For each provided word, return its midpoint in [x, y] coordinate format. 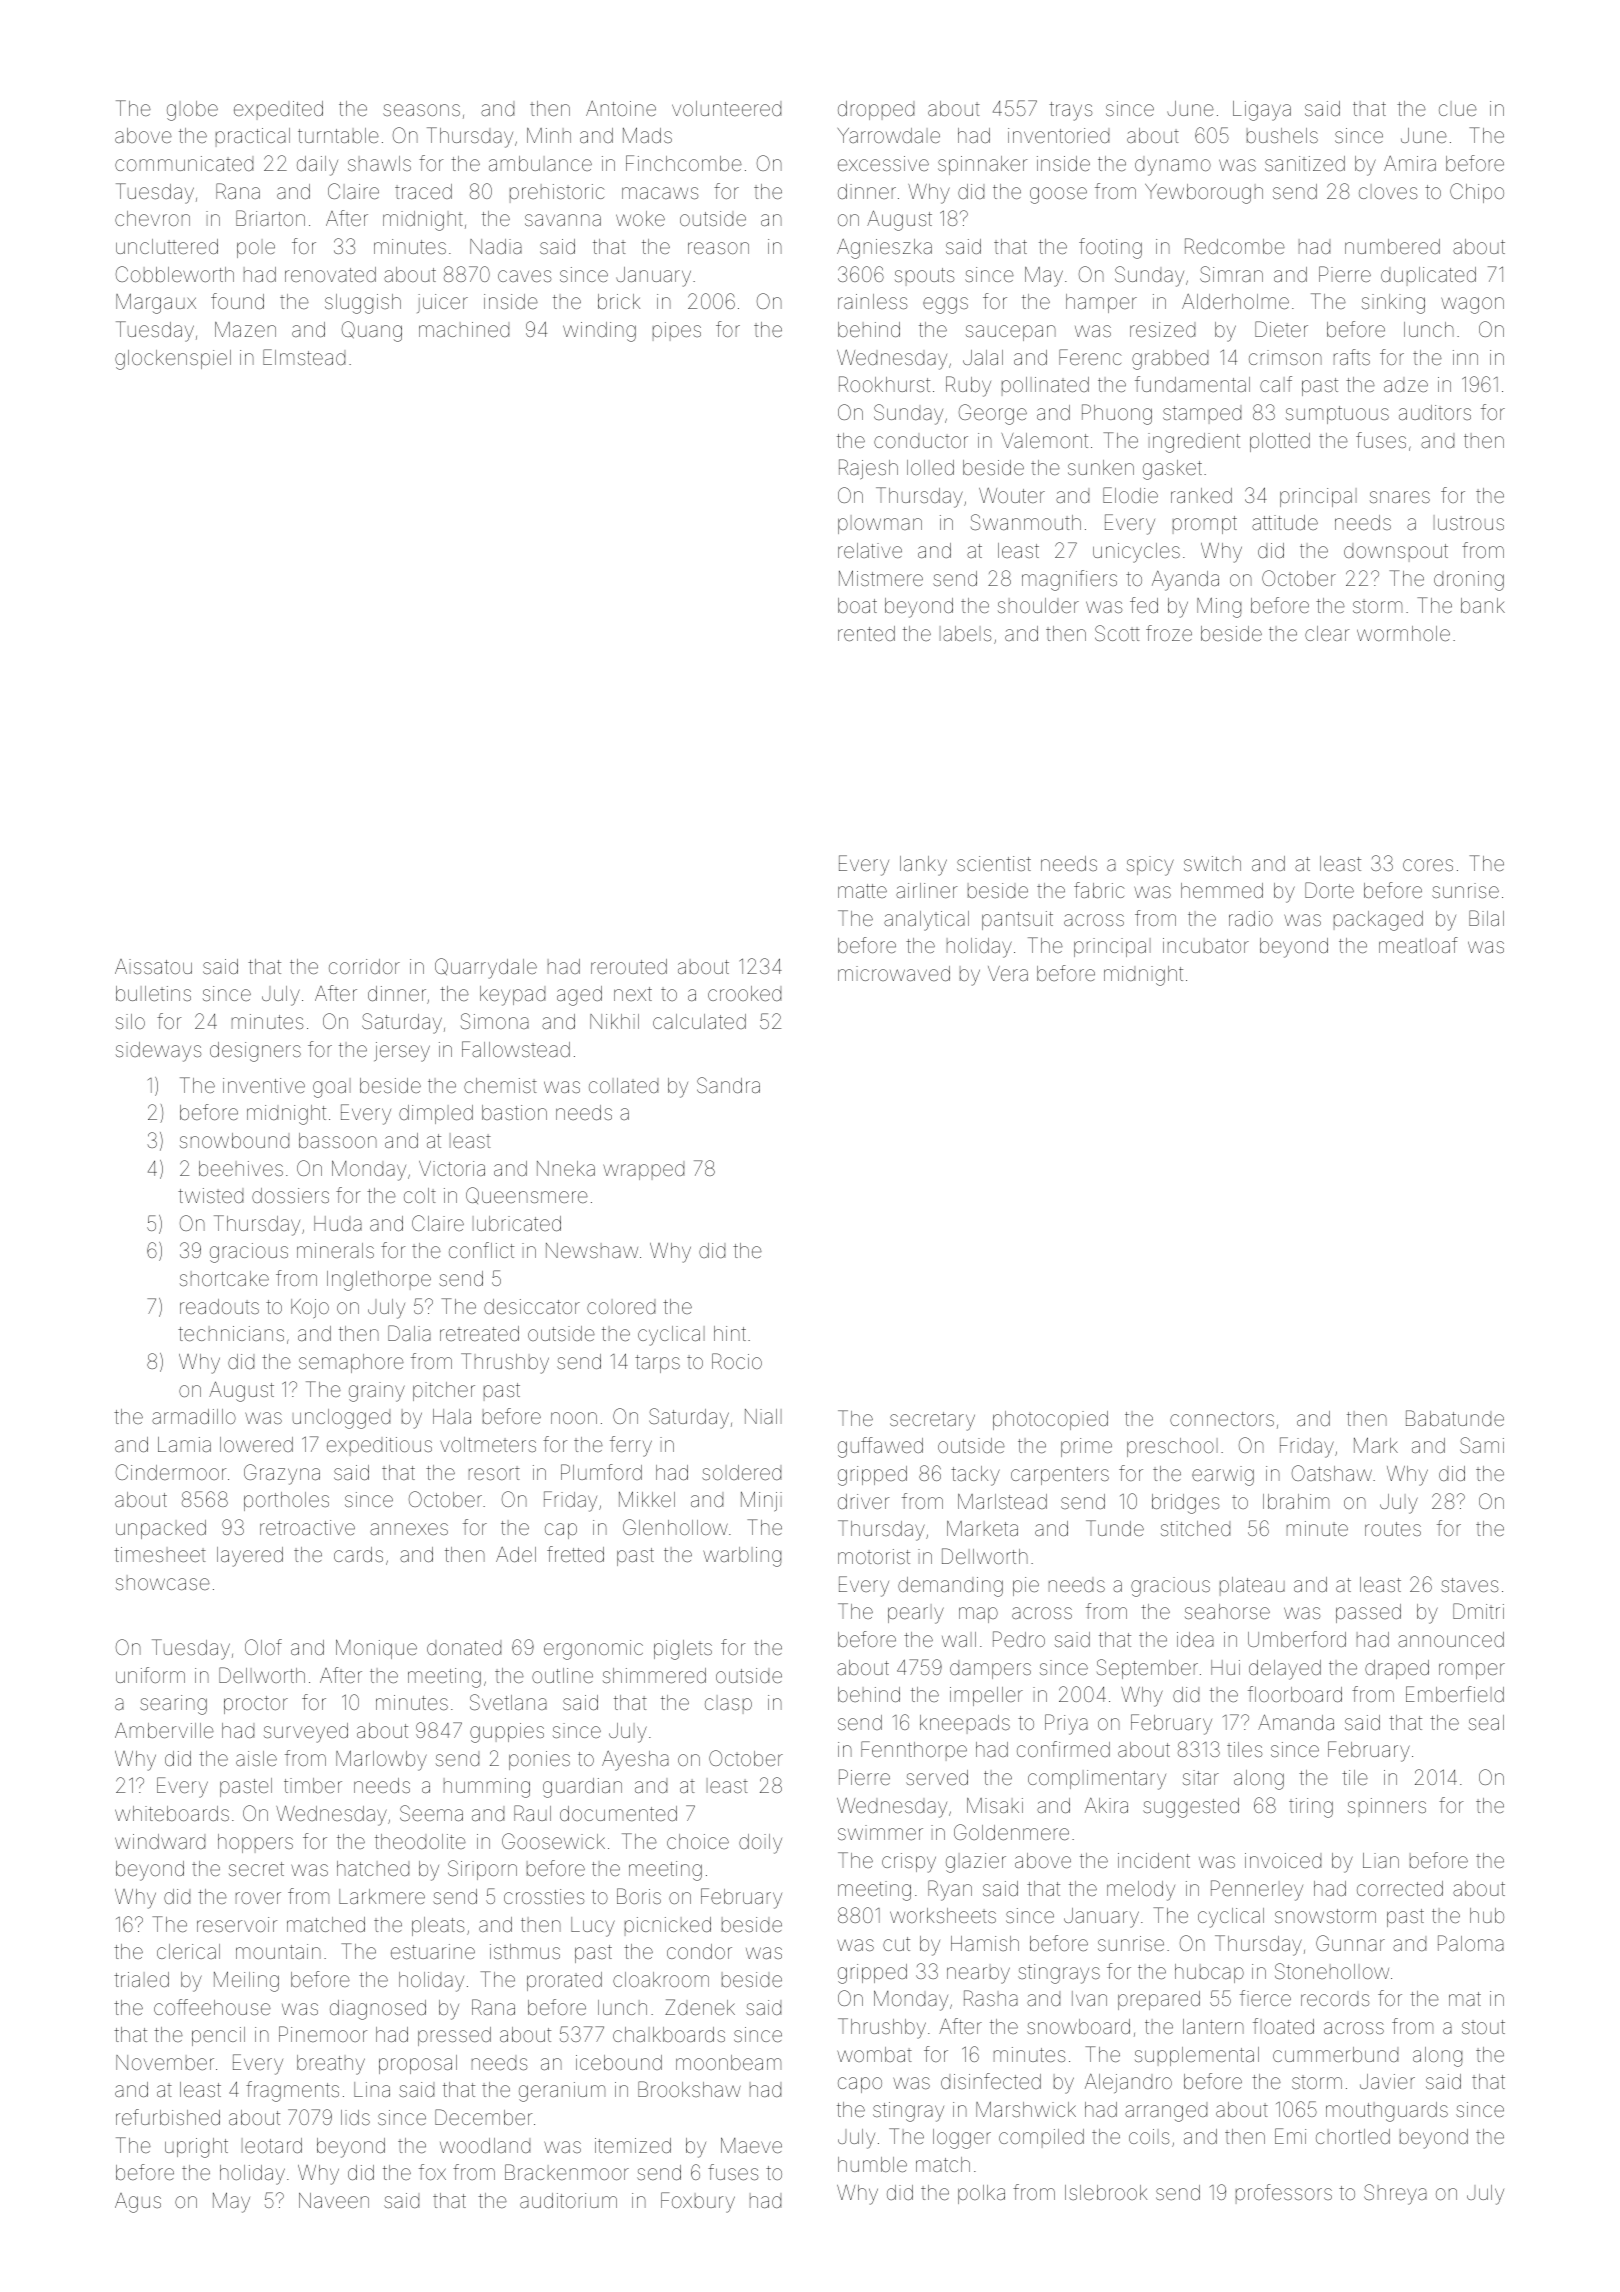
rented [866, 633]
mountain [278, 1951]
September [1147, 1669]
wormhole [1403, 633]
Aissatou [153, 966]
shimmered [654, 1675]
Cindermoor [171, 1472]
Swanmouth [1026, 522]
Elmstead [304, 357]
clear [1327, 633]
